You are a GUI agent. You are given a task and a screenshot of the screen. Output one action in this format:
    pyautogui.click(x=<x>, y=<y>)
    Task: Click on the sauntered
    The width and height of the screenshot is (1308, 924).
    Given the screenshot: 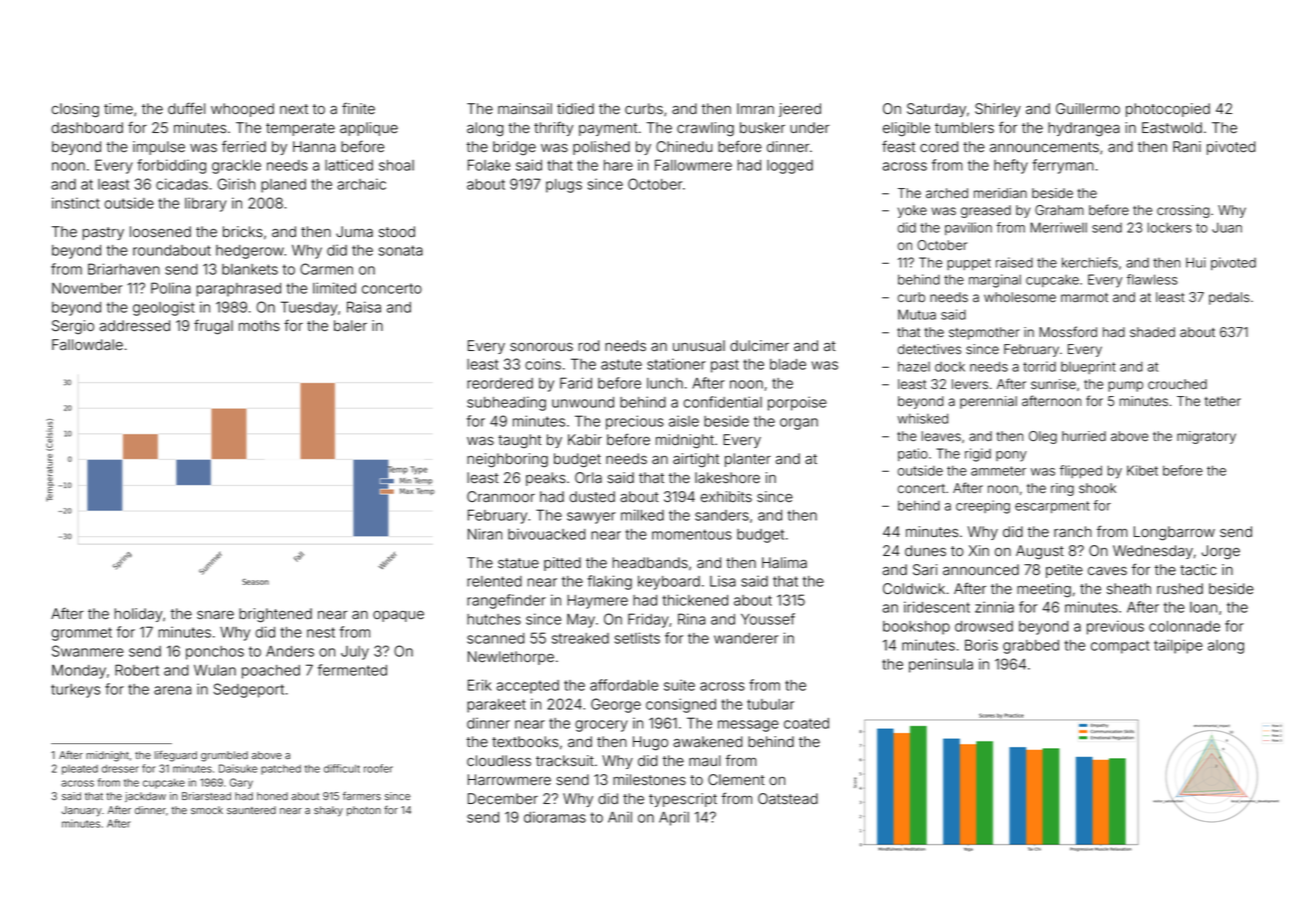 What is the action you would take?
    pyautogui.click(x=251, y=810)
